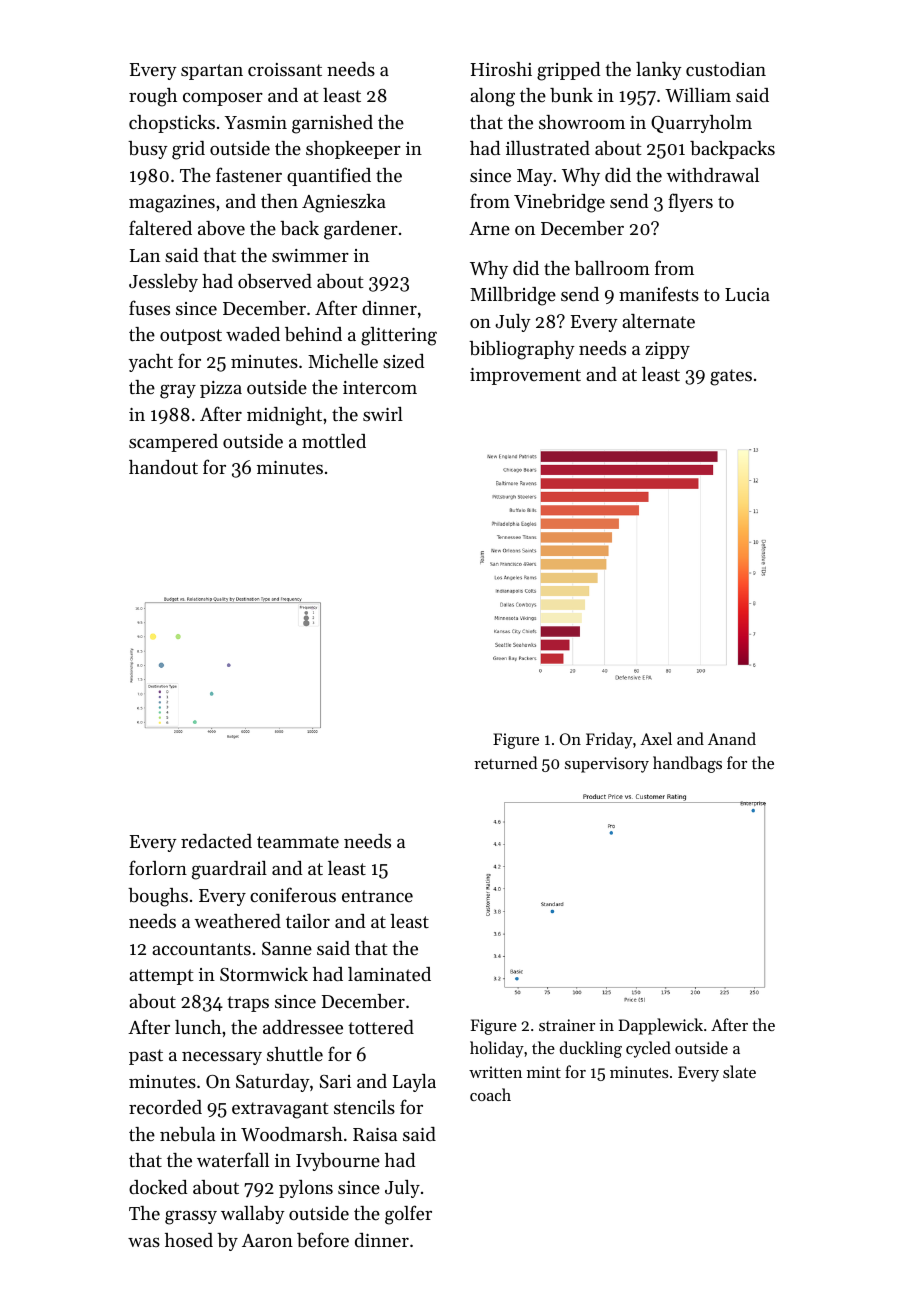 The width and height of the page is (908, 1316). What do you see at coordinates (408, 1215) in the page?
I see `golfer` at bounding box center [408, 1215].
